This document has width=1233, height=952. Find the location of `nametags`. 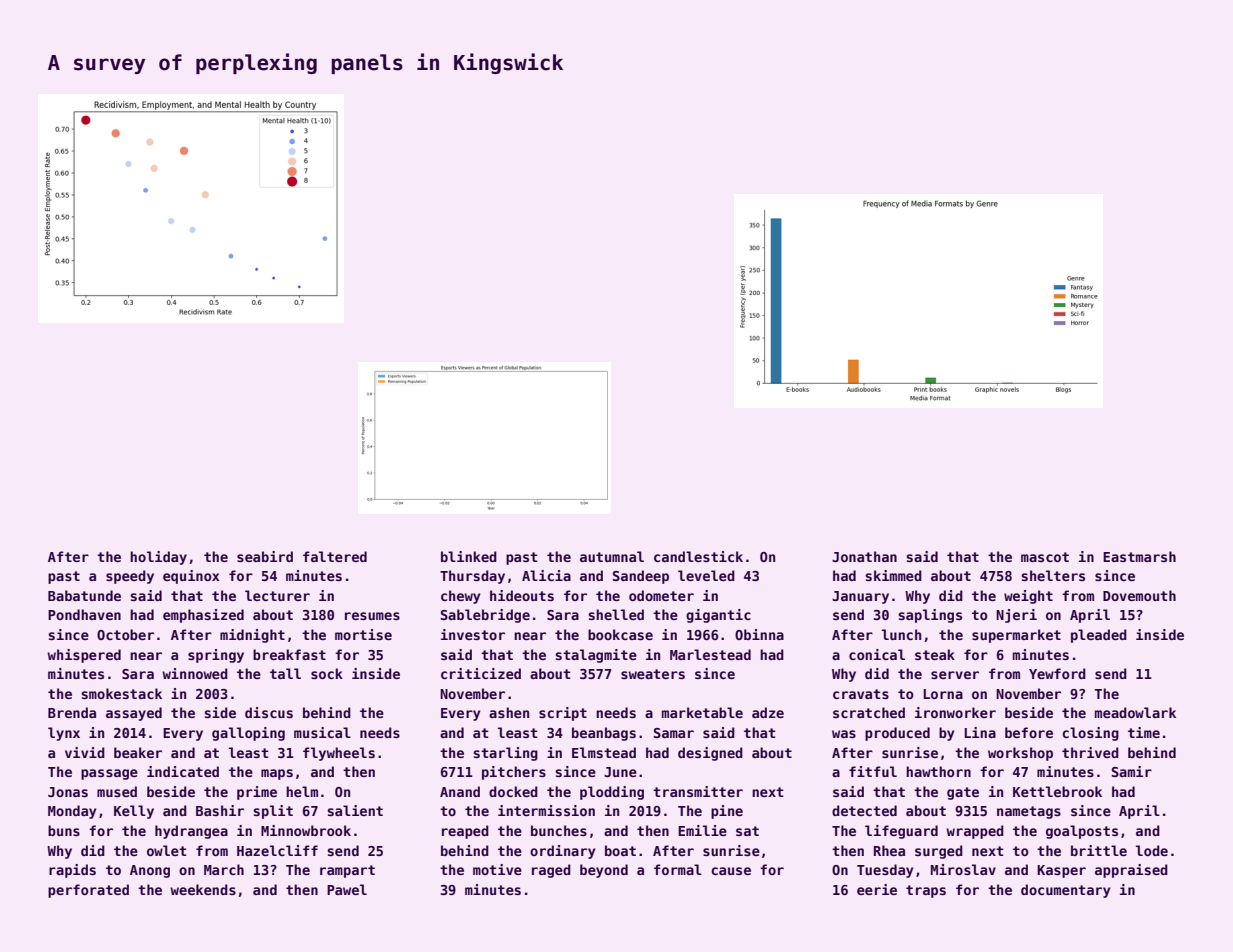

nametags is located at coordinates (1029, 812).
